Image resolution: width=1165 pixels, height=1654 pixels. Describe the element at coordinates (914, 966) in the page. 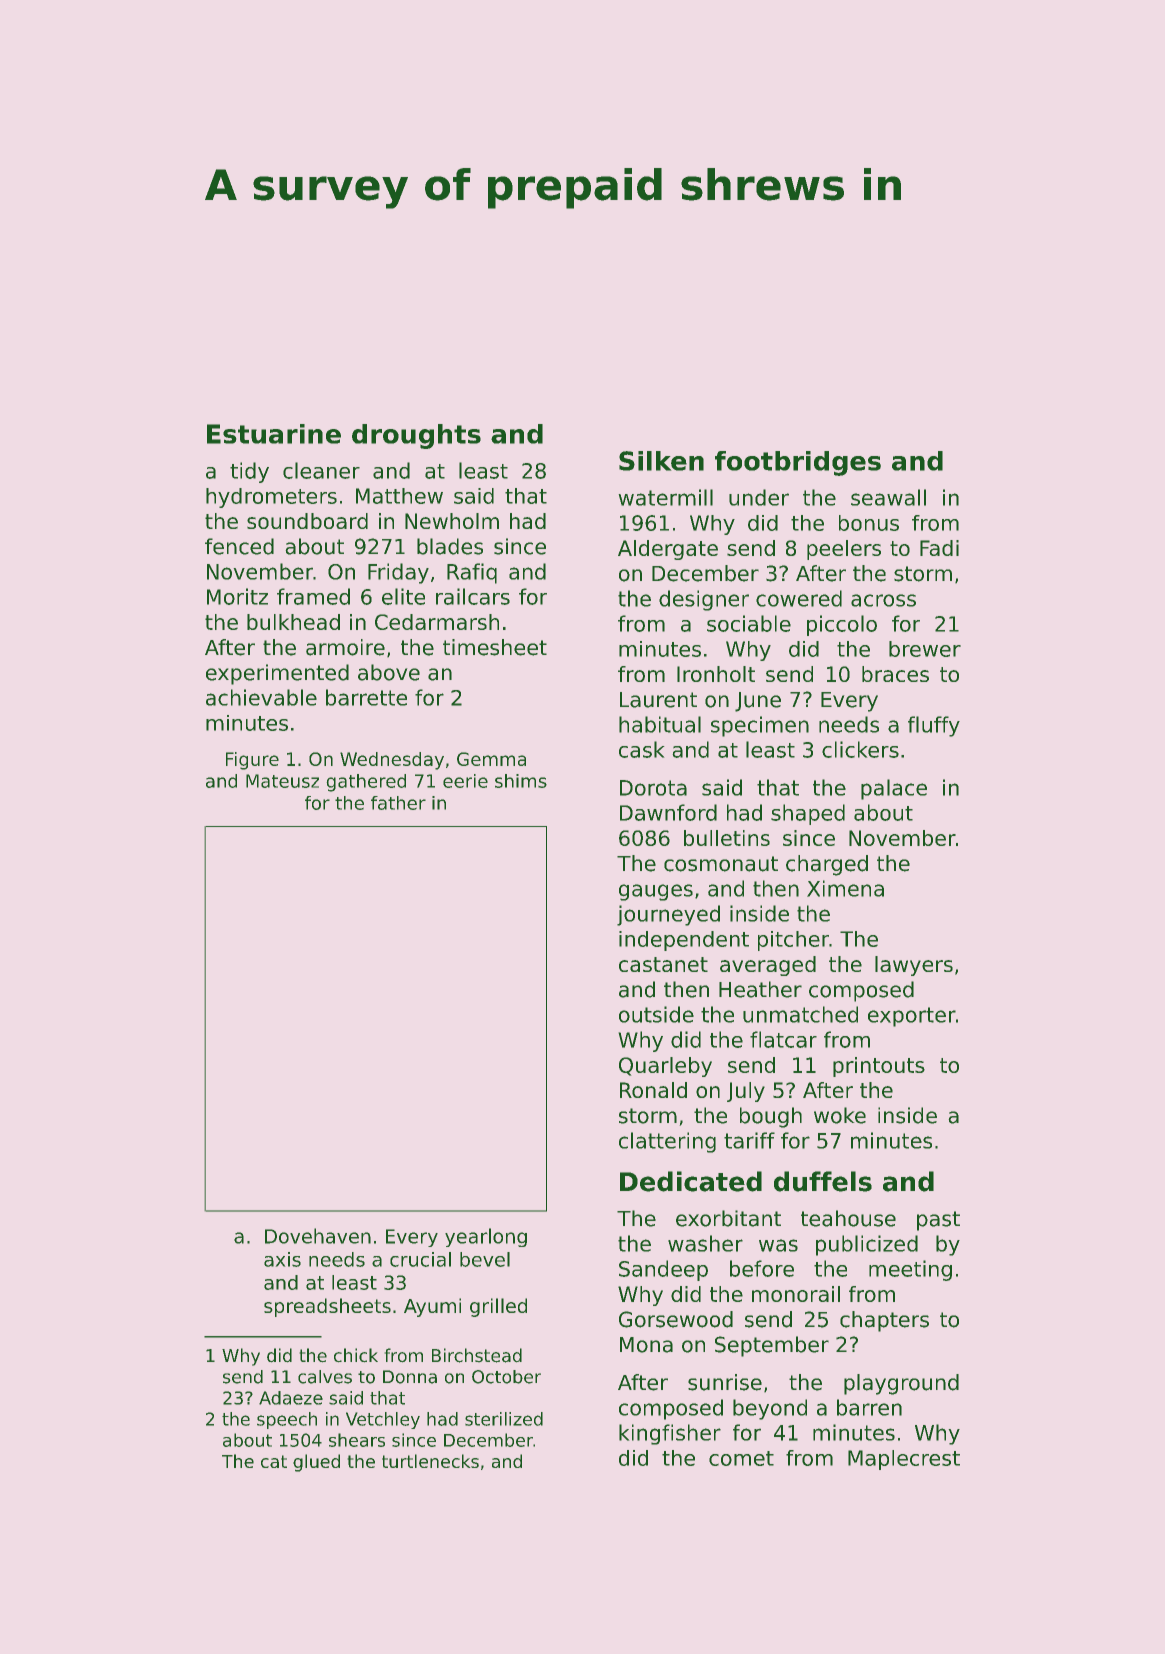

I see `lawyers` at that location.
